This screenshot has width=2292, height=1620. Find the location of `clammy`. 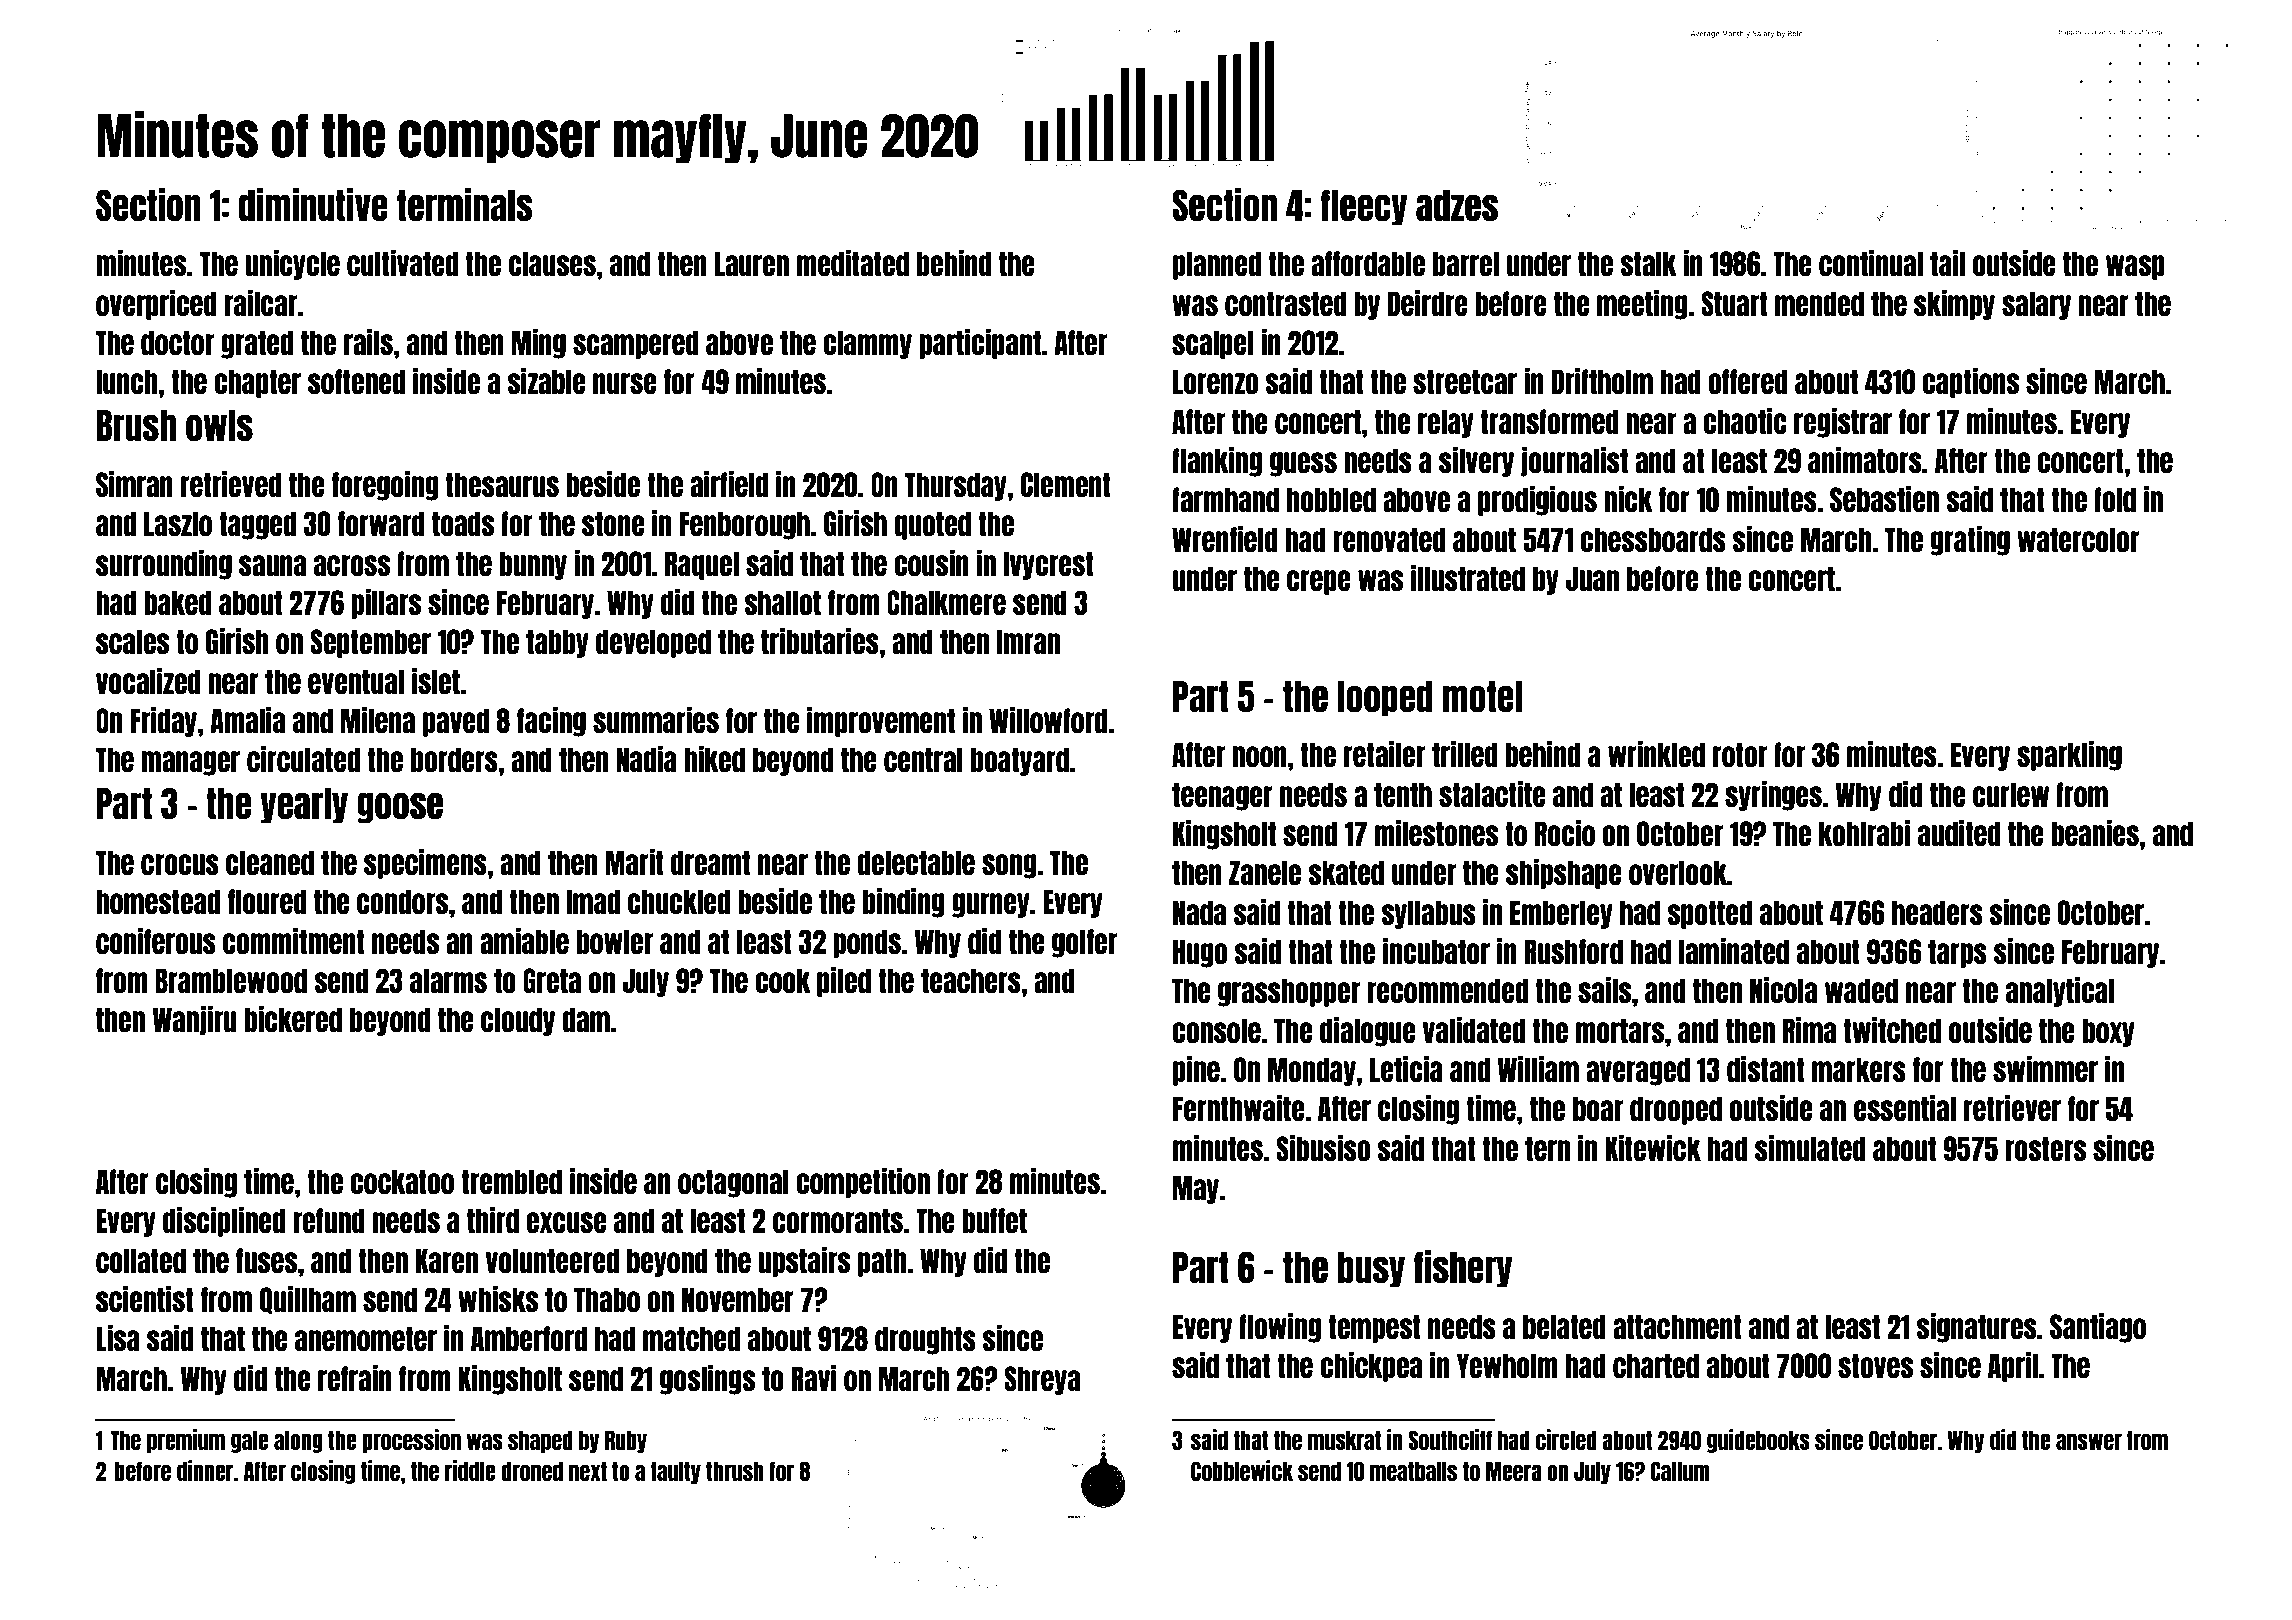

clammy is located at coordinates (867, 344).
